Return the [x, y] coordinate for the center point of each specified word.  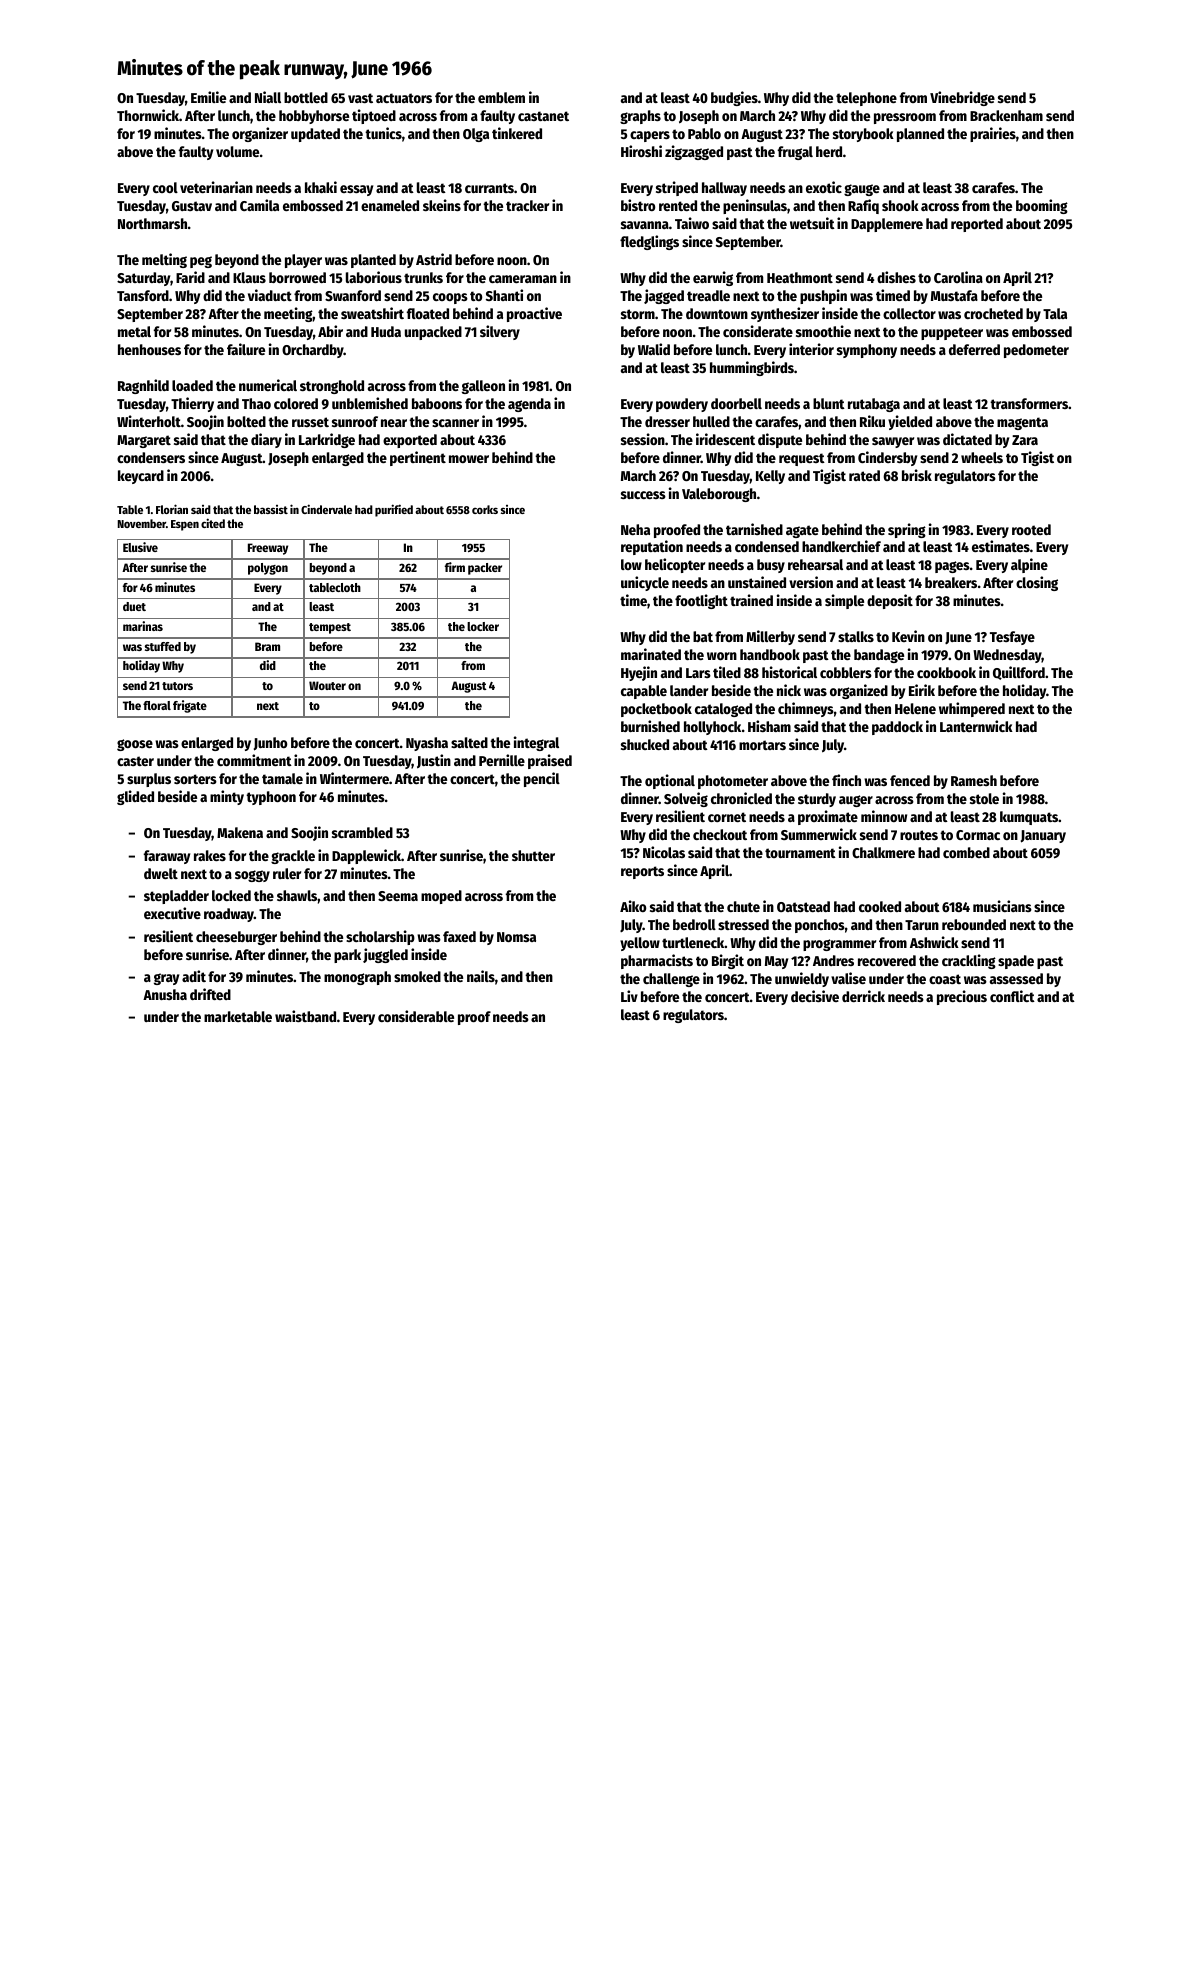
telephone [866, 99]
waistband [305, 1016]
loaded [192, 385]
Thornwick [148, 115]
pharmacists [657, 961]
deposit [890, 601]
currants [489, 188]
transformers [1029, 403]
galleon [483, 387]
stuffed [163, 646]
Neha [635, 529]
